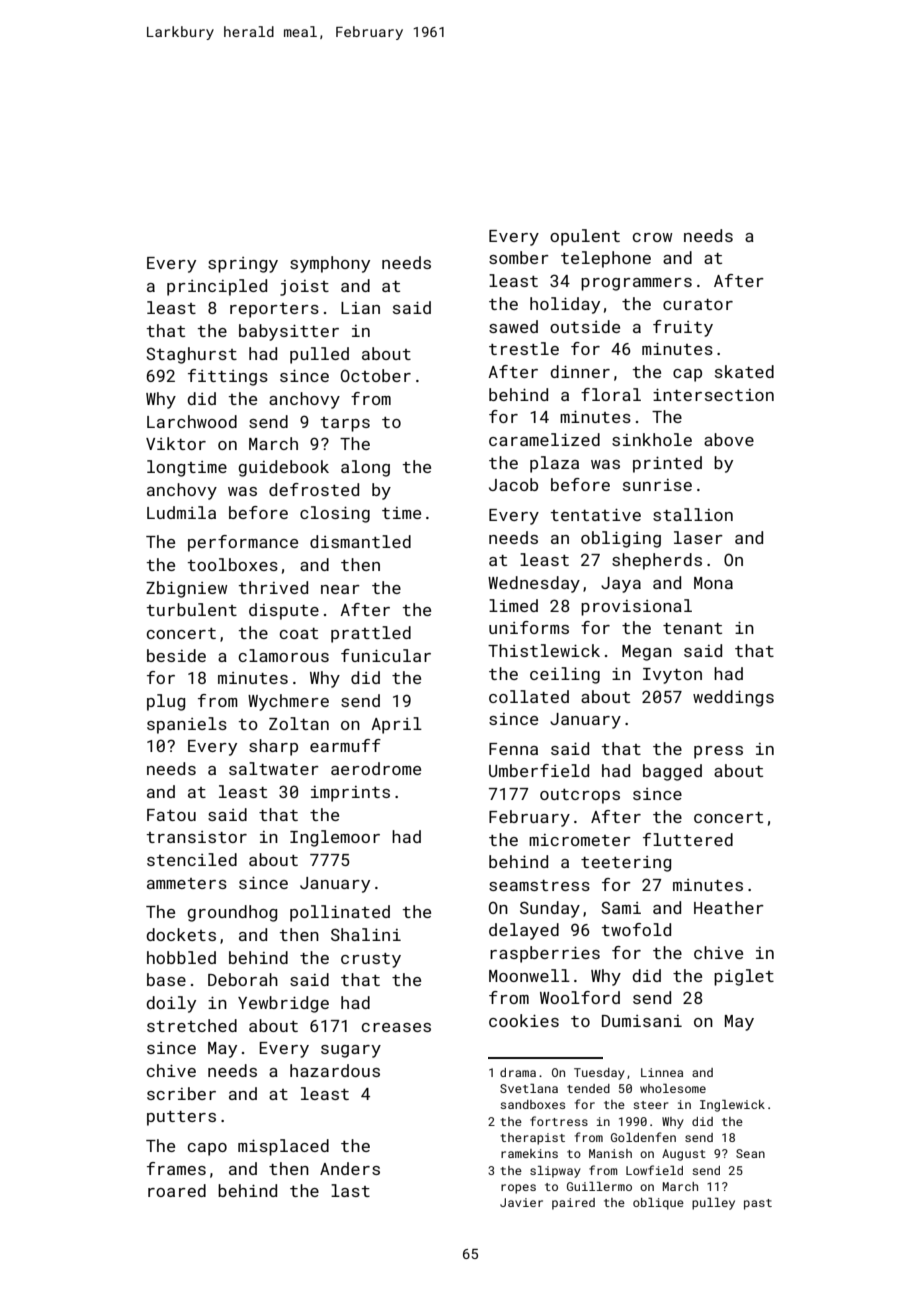 Image resolution: width=924 pixels, height=1311 pixels. Describe the element at coordinates (176, 443) in the screenshot. I see `Viktor` at that location.
